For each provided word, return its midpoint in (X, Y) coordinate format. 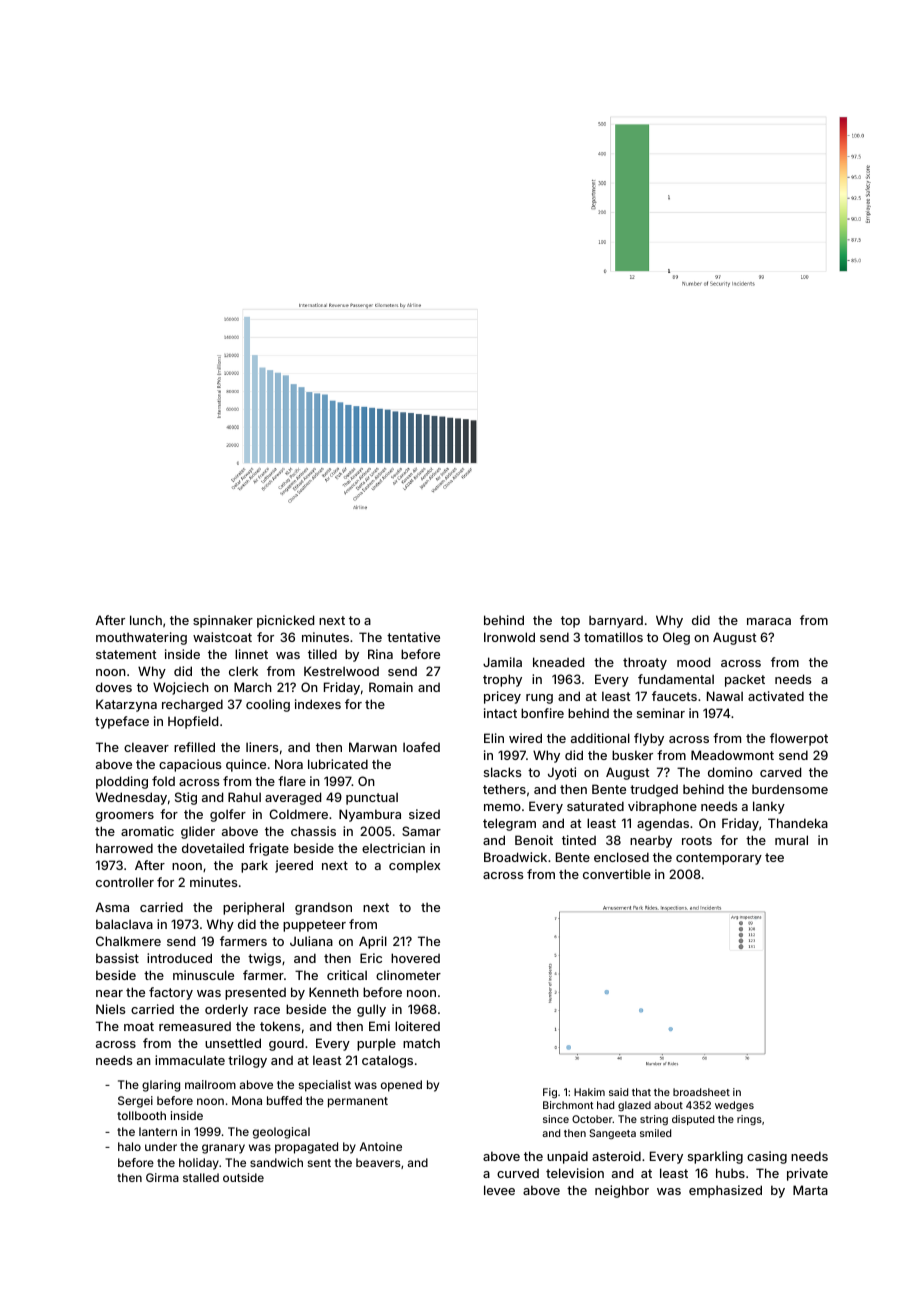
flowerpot (799, 739)
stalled (201, 1177)
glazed (634, 1106)
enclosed (621, 857)
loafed (421, 747)
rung (539, 699)
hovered (415, 958)
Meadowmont (732, 755)
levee (499, 1190)
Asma (112, 907)
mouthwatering (141, 638)
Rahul (244, 797)
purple (376, 1044)
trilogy (247, 1061)
